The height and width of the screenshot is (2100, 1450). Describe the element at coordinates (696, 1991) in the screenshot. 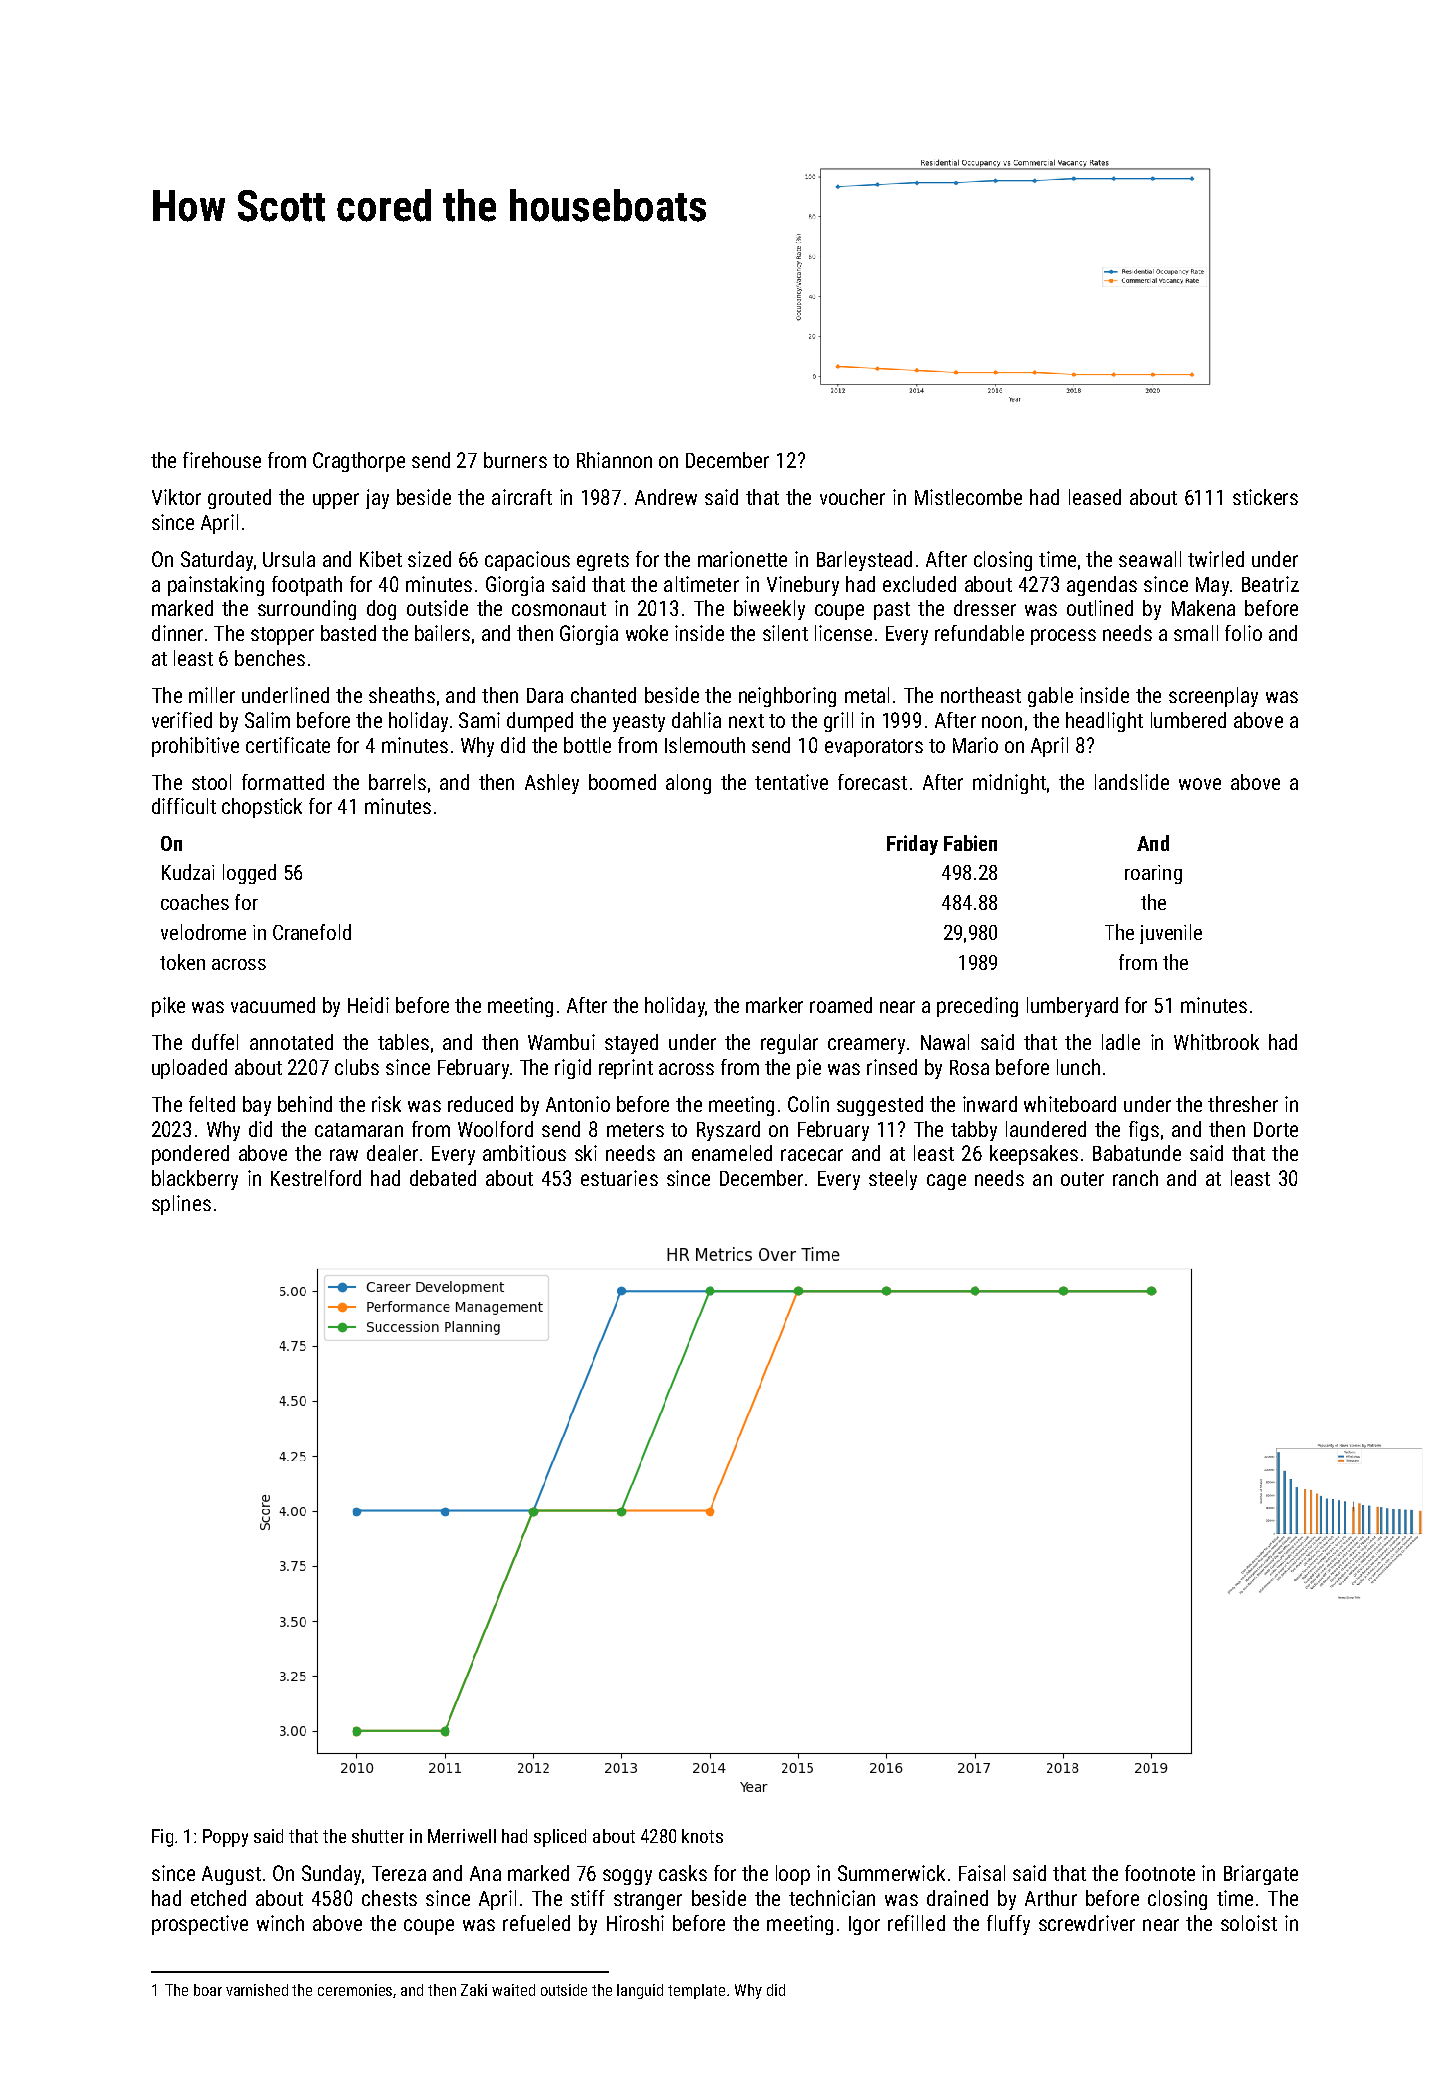

I see `template` at that location.
